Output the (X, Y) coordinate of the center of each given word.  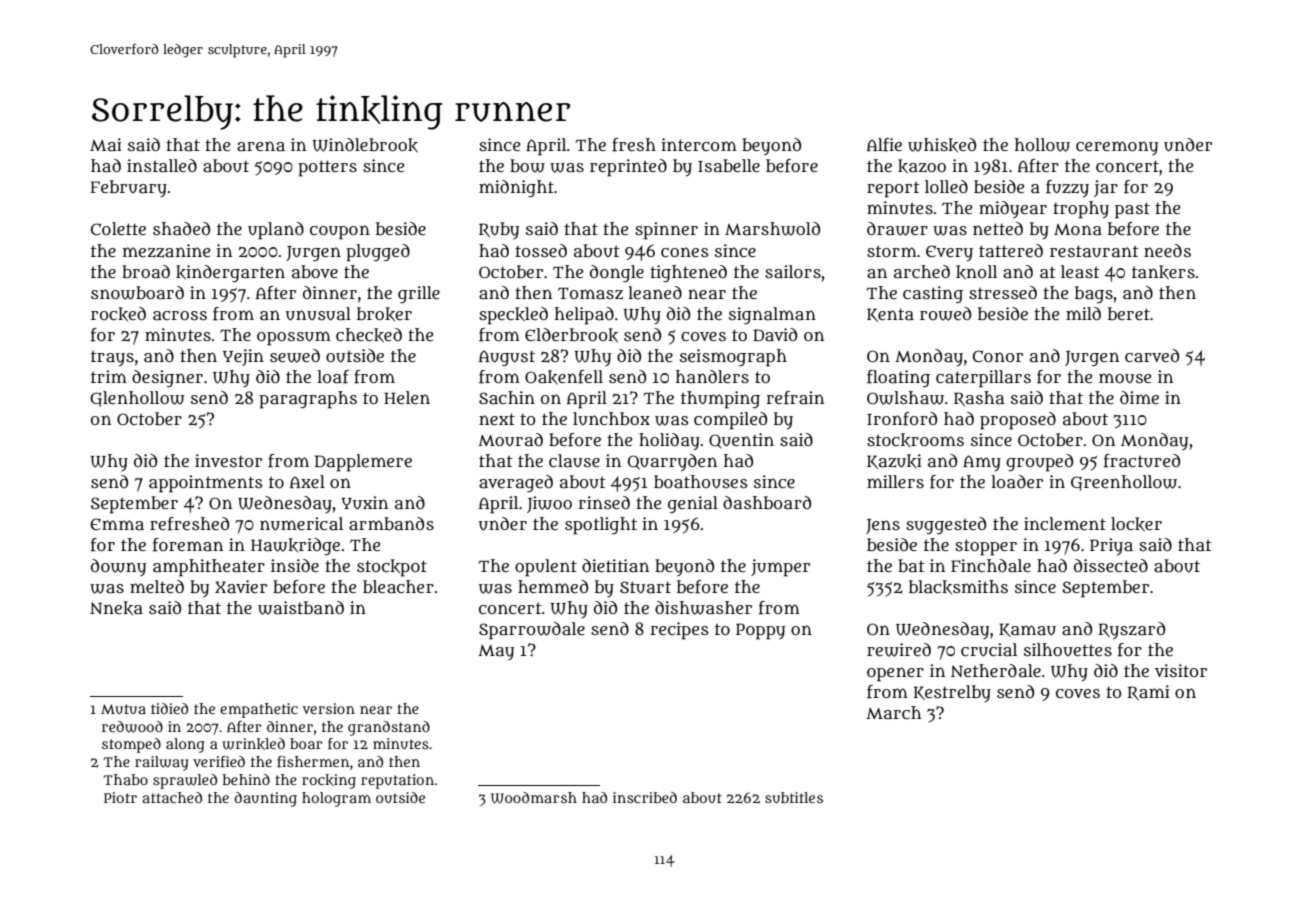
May (496, 653)
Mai (106, 144)
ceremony (1117, 148)
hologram (336, 799)
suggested (946, 525)
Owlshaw (905, 398)
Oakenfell (564, 377)
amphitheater (209, 568)
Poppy (760, 631)
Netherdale (996, 670)
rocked (118, 314)
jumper (780, 568)
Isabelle (729, 165)
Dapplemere (363, 463)
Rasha (979, 398)
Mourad (510, 440)
